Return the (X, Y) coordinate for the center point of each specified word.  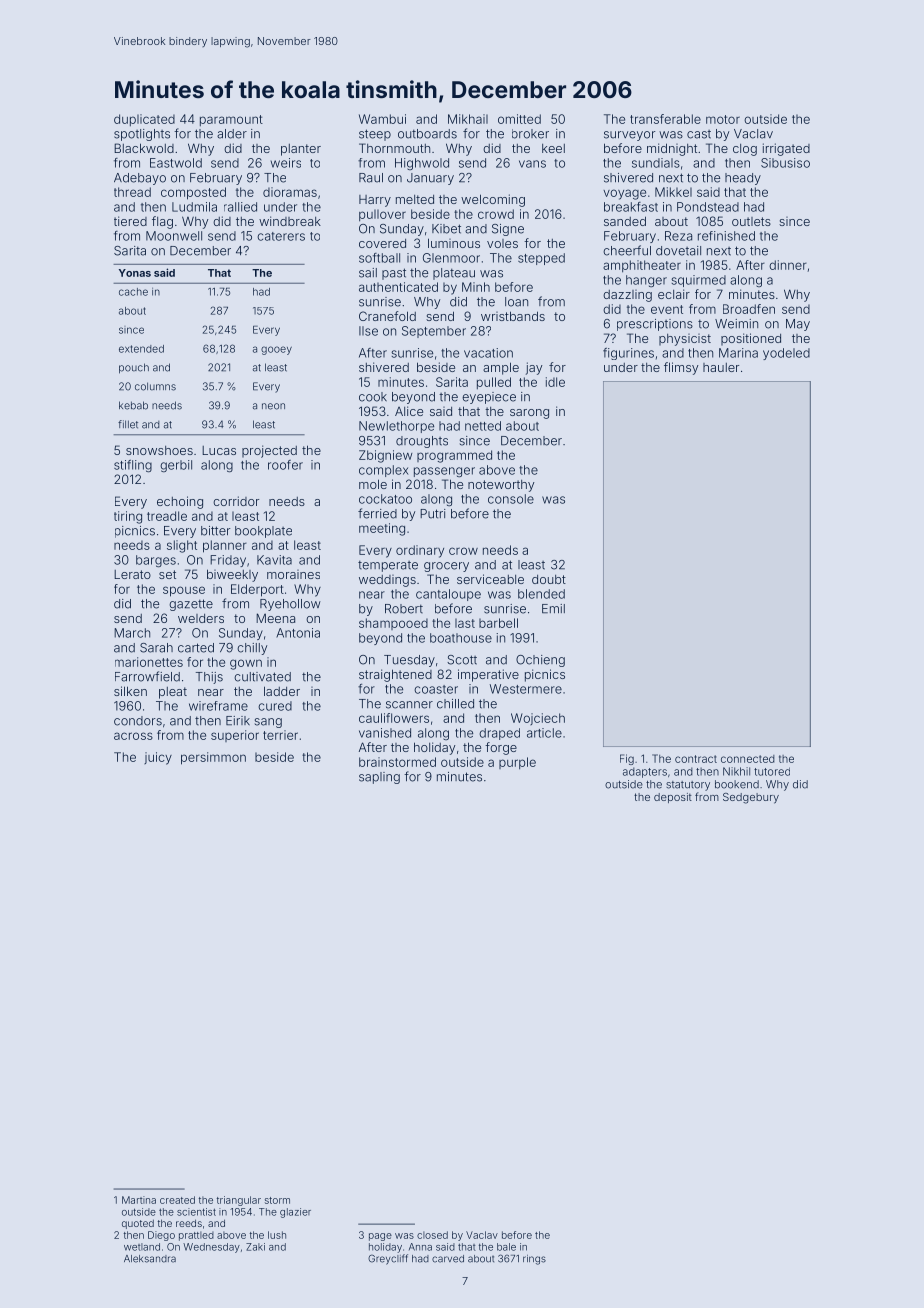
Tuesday (409, 661)
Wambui (382, 119)
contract (696, 759)
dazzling (627, 296)
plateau (454, 274)
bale (506, 1247)
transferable (665, 119)
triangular (238, 1201)
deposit (673, 798)
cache (133, 292)
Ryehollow (290, 605)
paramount (231, 120)
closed (432, 1235)
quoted (138, 1224)
